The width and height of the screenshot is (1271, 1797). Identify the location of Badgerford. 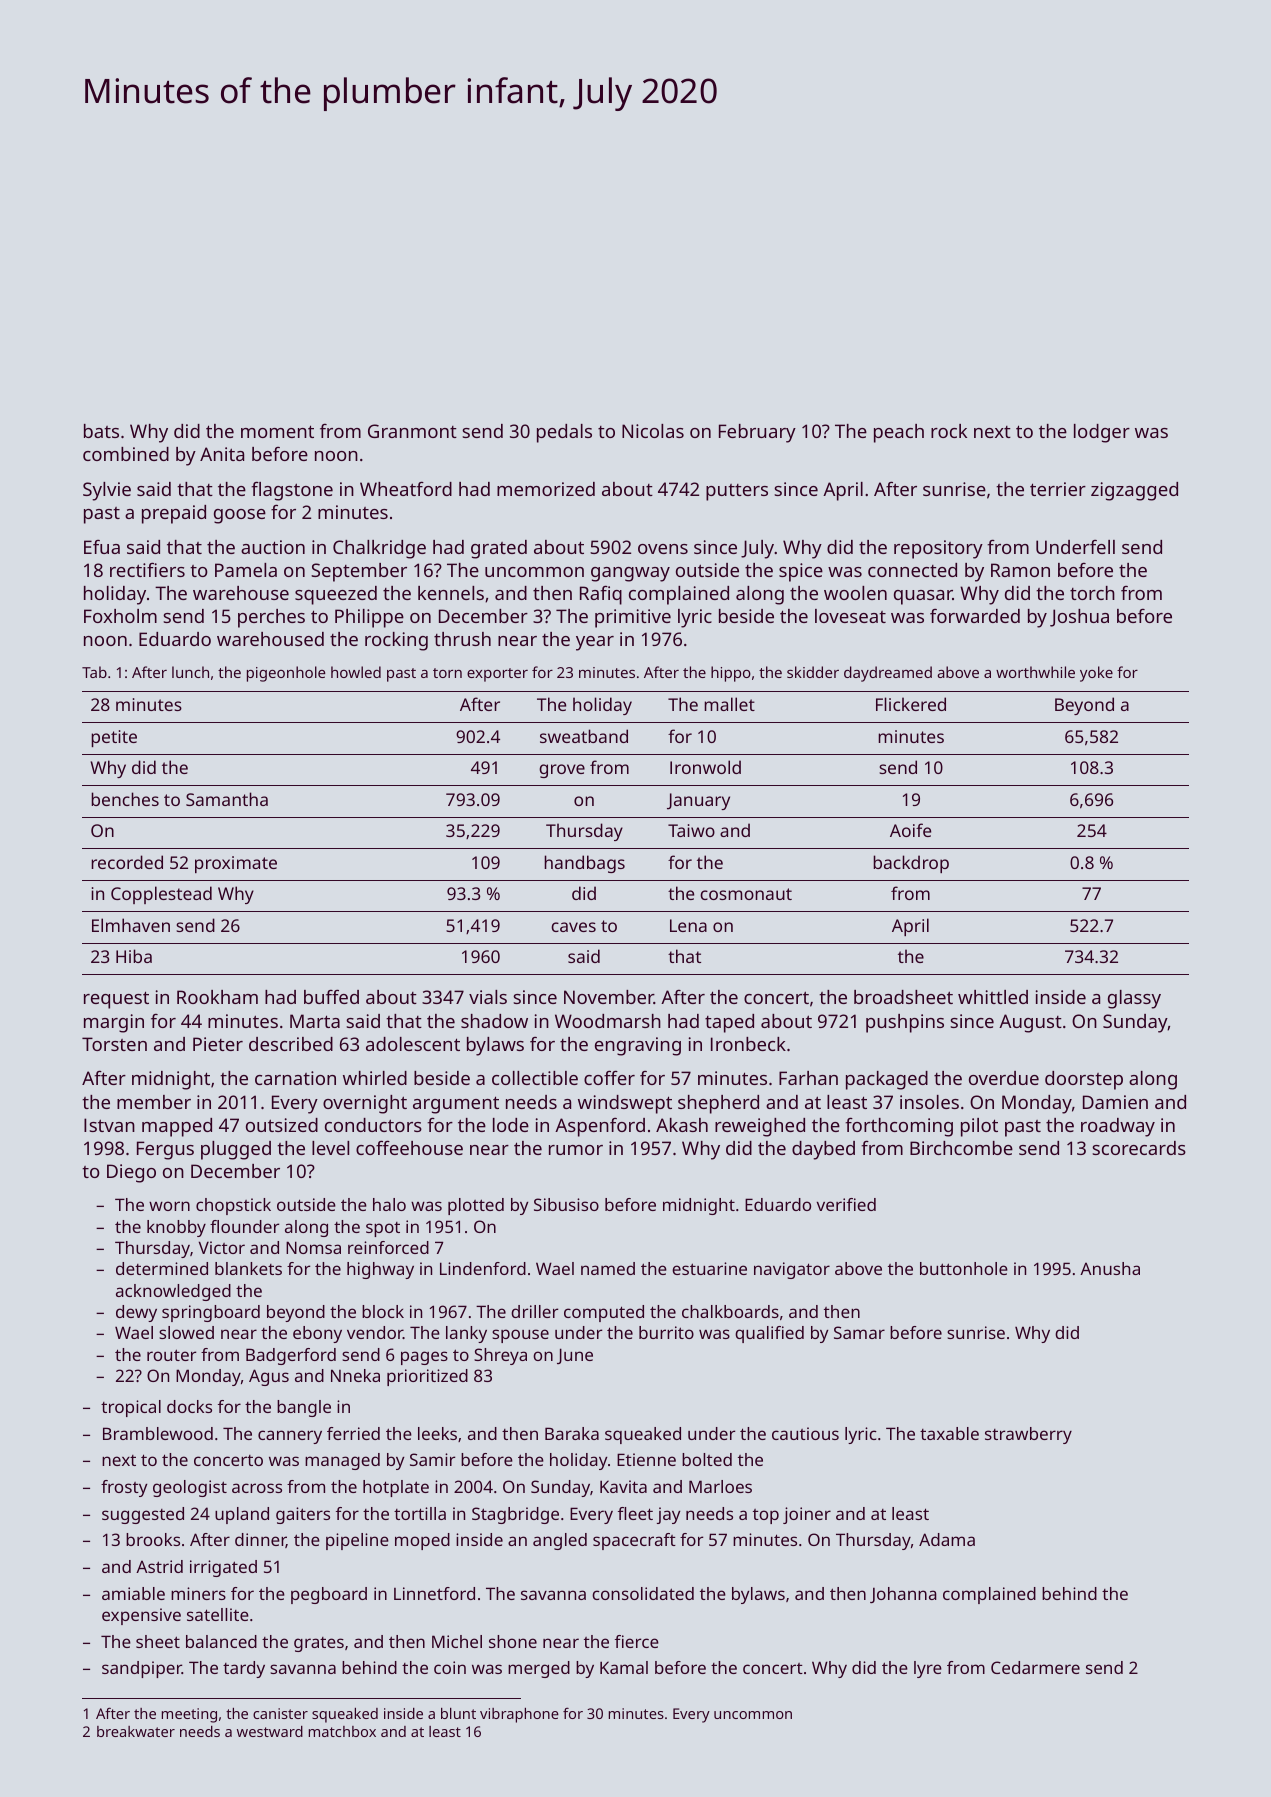
(291, 1356).
